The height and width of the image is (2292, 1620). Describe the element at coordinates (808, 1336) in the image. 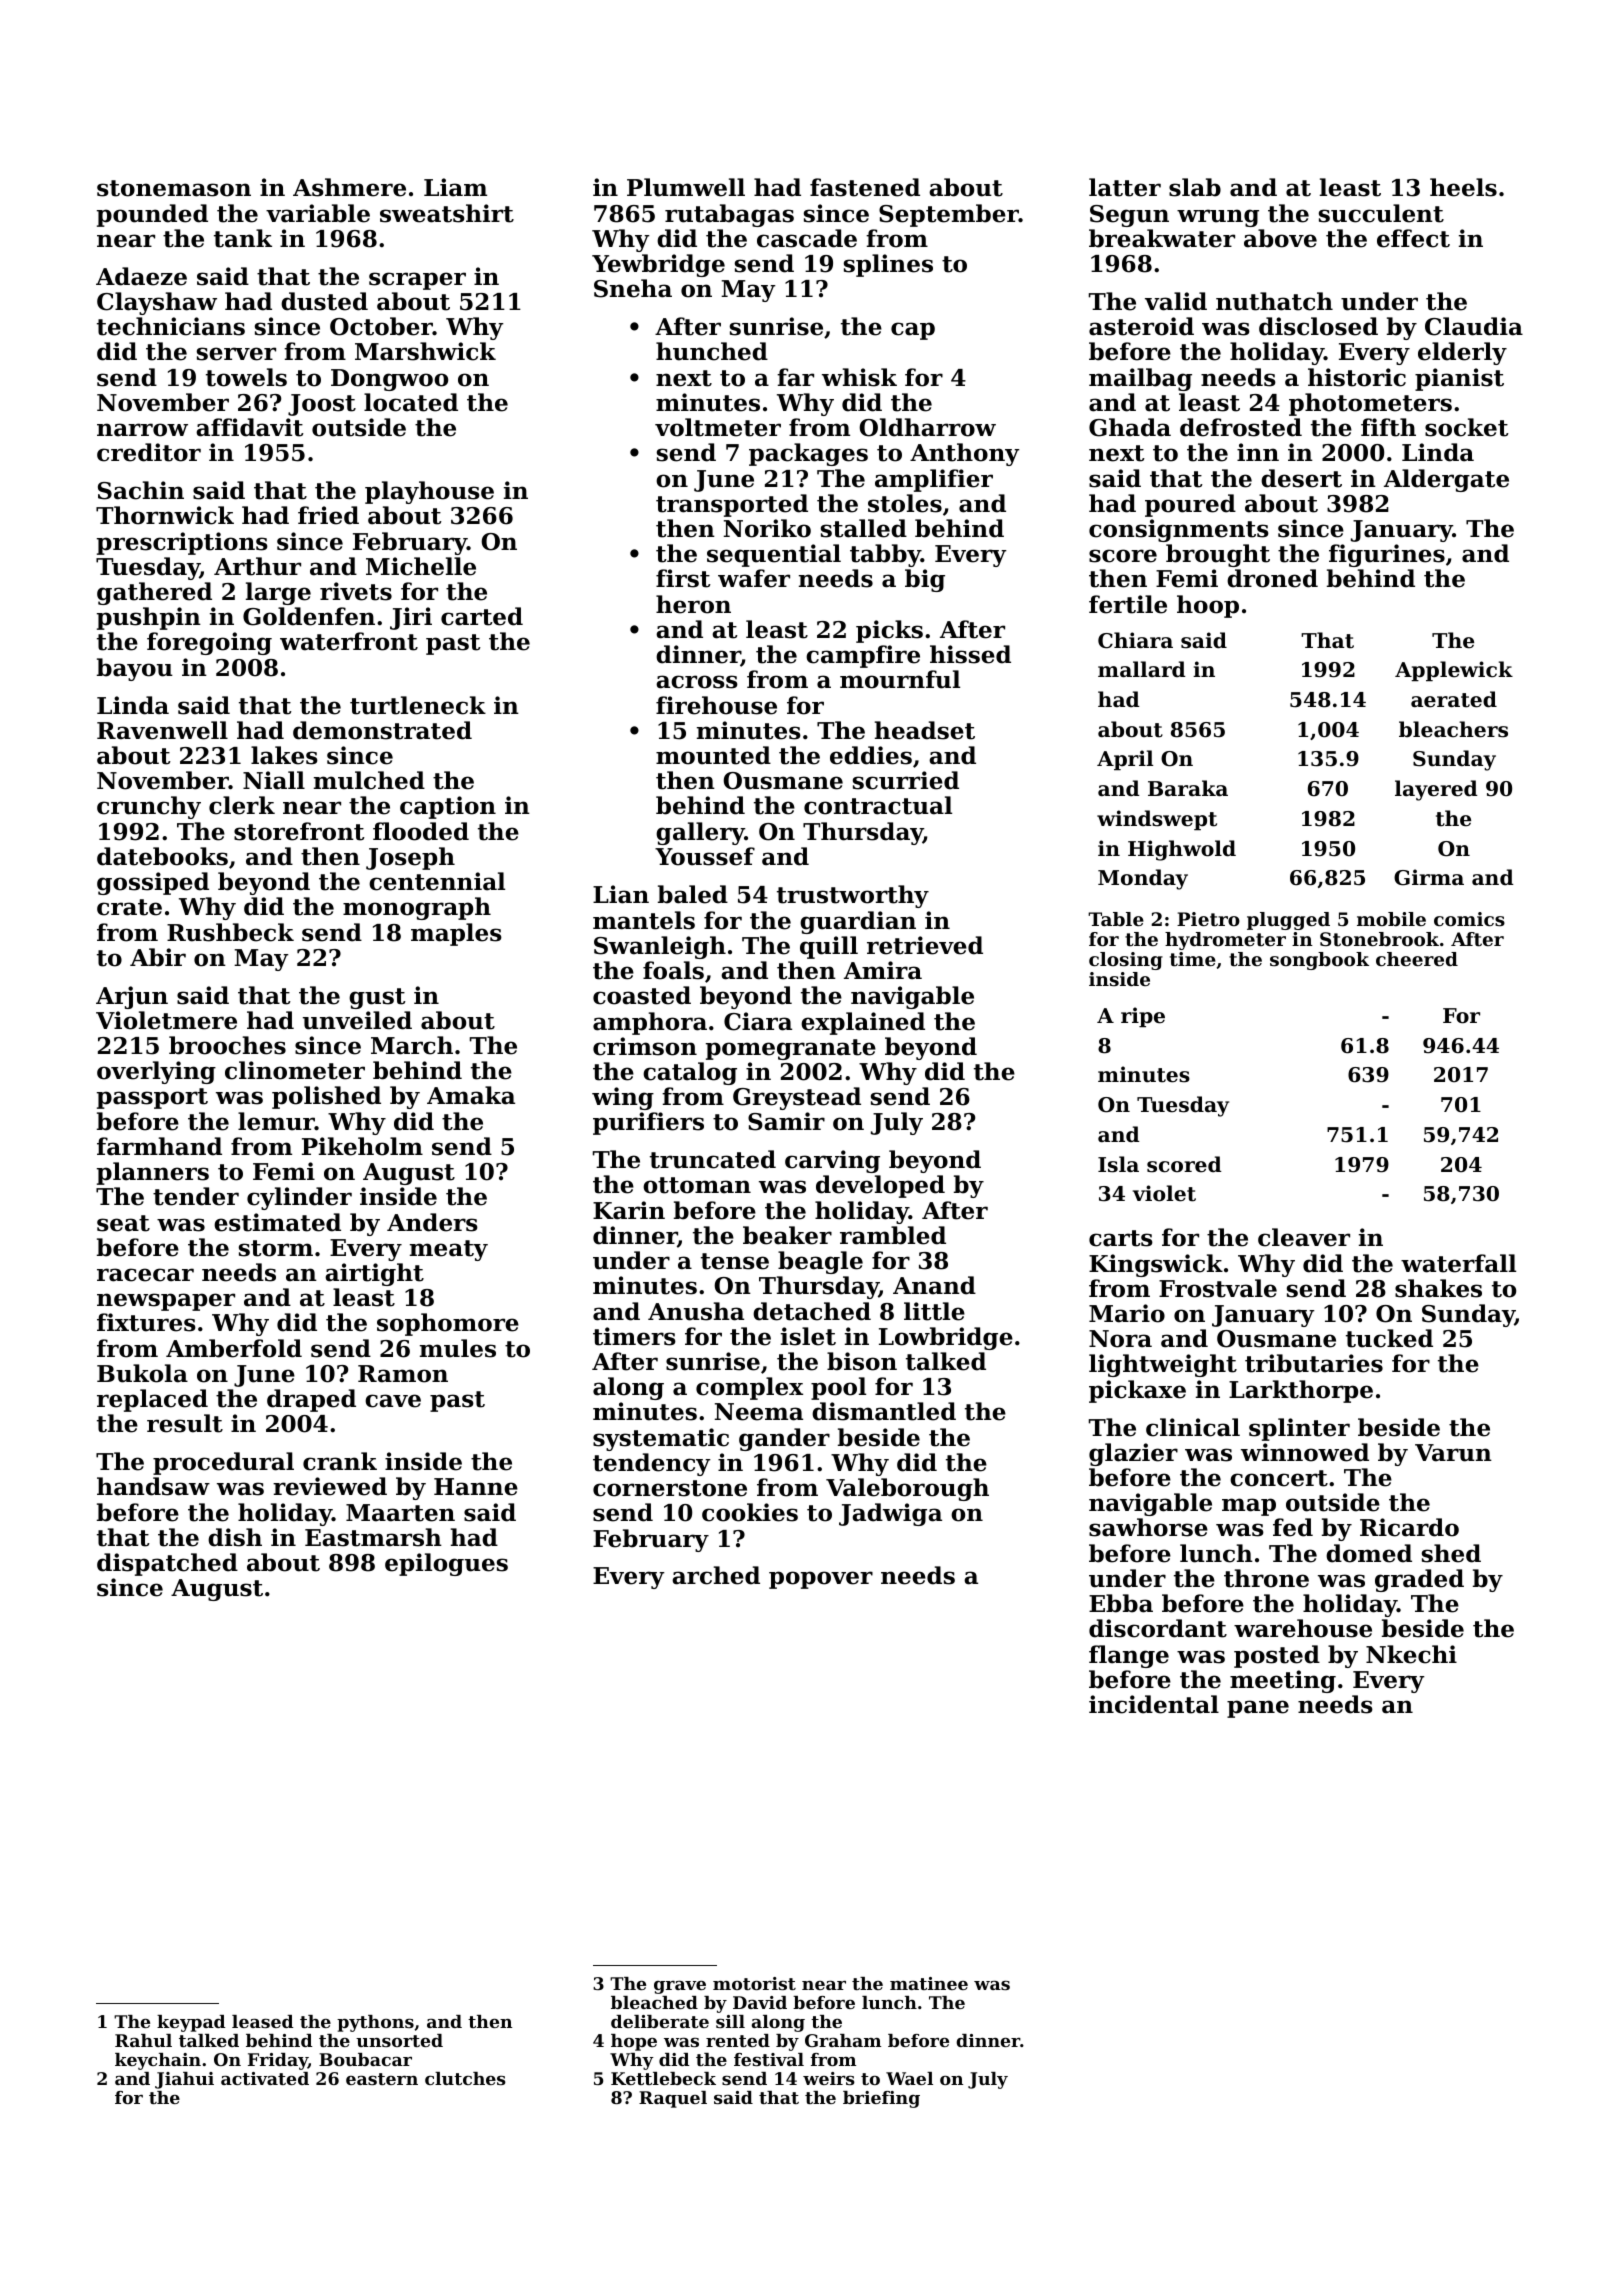

I see `islet` at that location.
